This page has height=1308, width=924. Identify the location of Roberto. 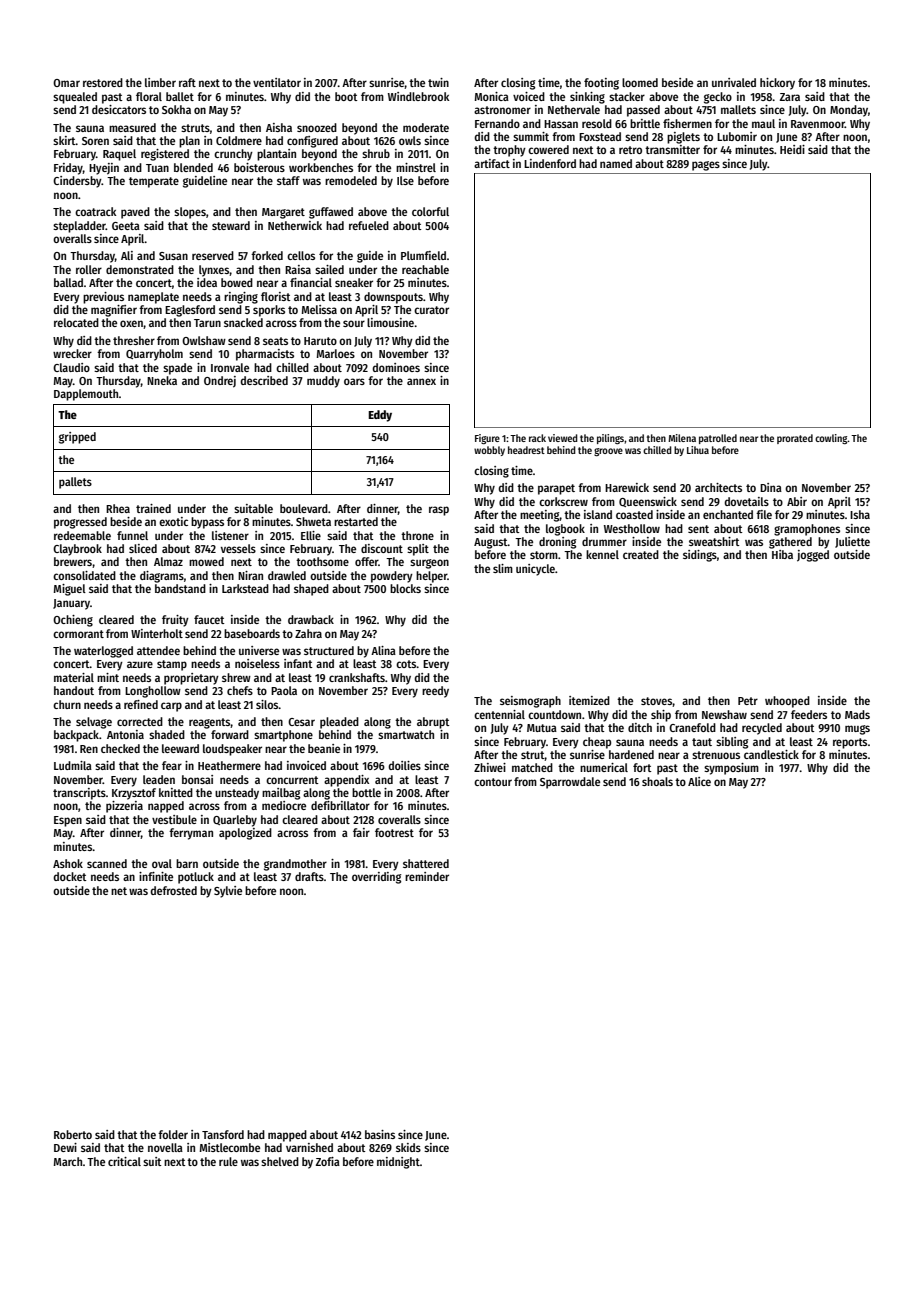
(73, 1134).
